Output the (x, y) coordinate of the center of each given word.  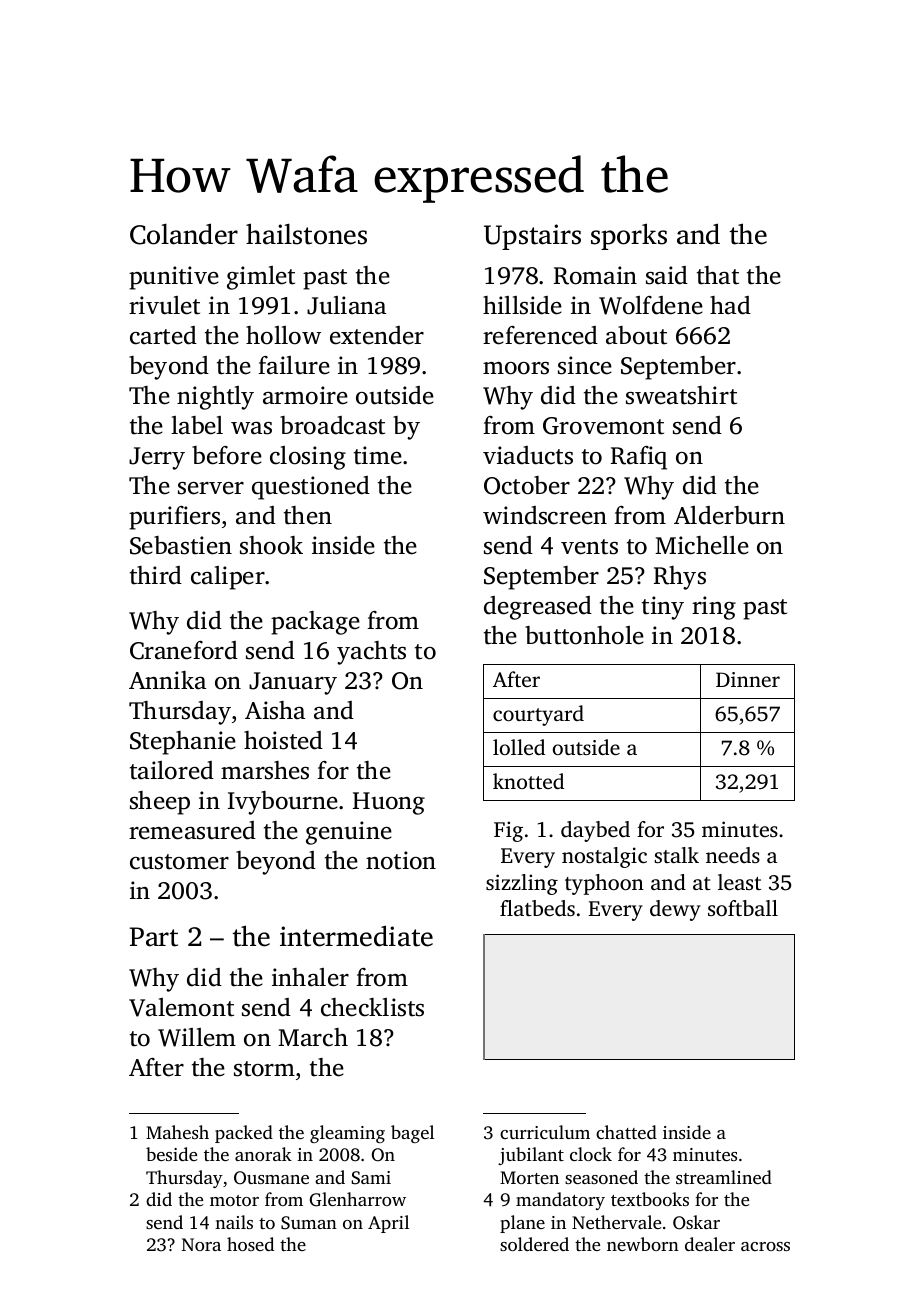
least (739, 882)
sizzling (522, 884)
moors (516, 368)
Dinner (748, 679)
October (527, 485)
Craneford (184, 650)
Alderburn (729, 515)
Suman (309, 1223)
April (388, 1224)
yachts (371, 653)
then (308, 515)
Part (154, 937)
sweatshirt (681, 395)
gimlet (261, 278)
